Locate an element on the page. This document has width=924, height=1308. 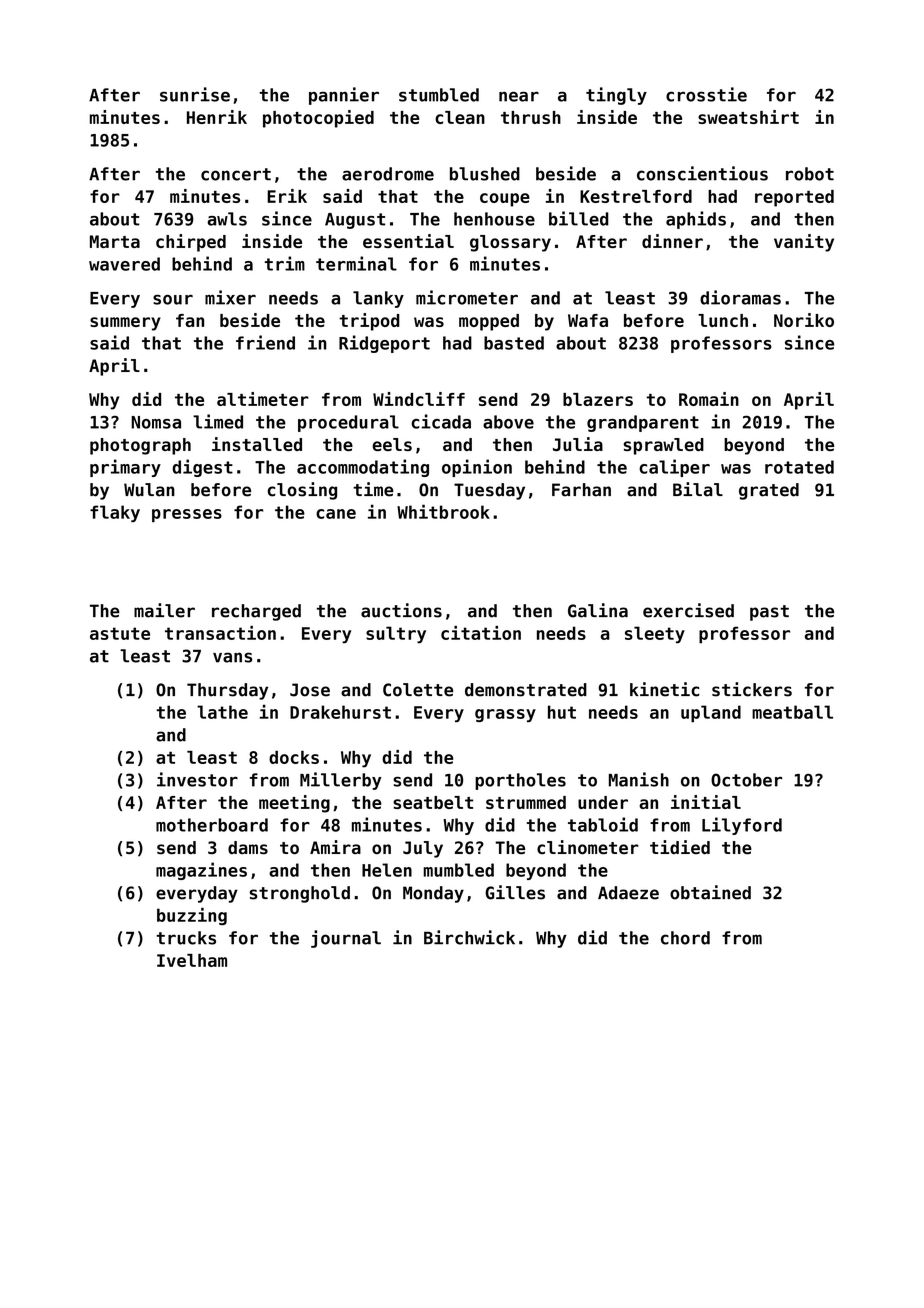
vans is located at coordinates (232, 657).
